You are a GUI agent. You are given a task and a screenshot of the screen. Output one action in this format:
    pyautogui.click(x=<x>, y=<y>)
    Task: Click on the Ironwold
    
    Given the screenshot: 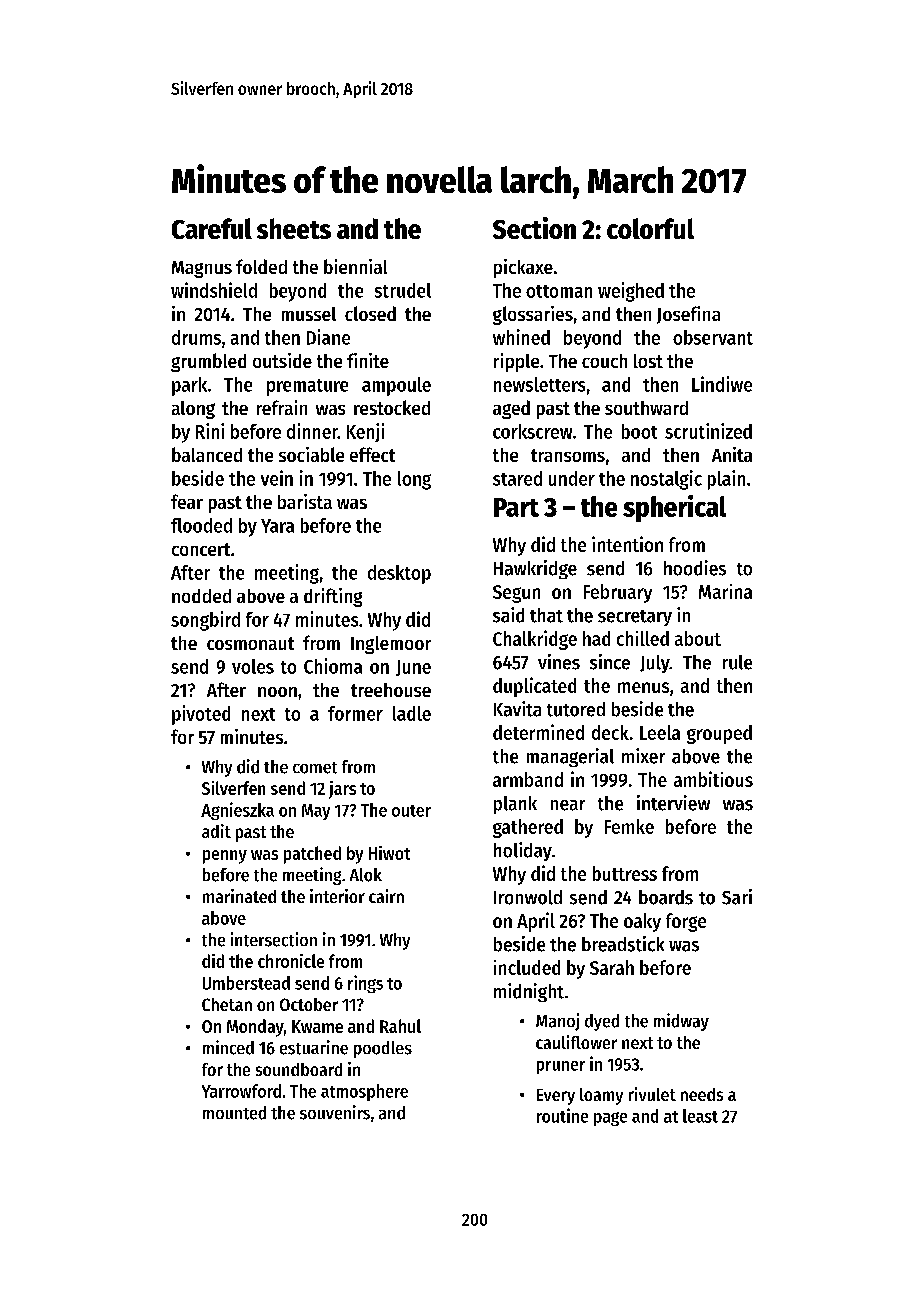 What is the action you would take?
    pyautogui.click(x=528, y=897)
